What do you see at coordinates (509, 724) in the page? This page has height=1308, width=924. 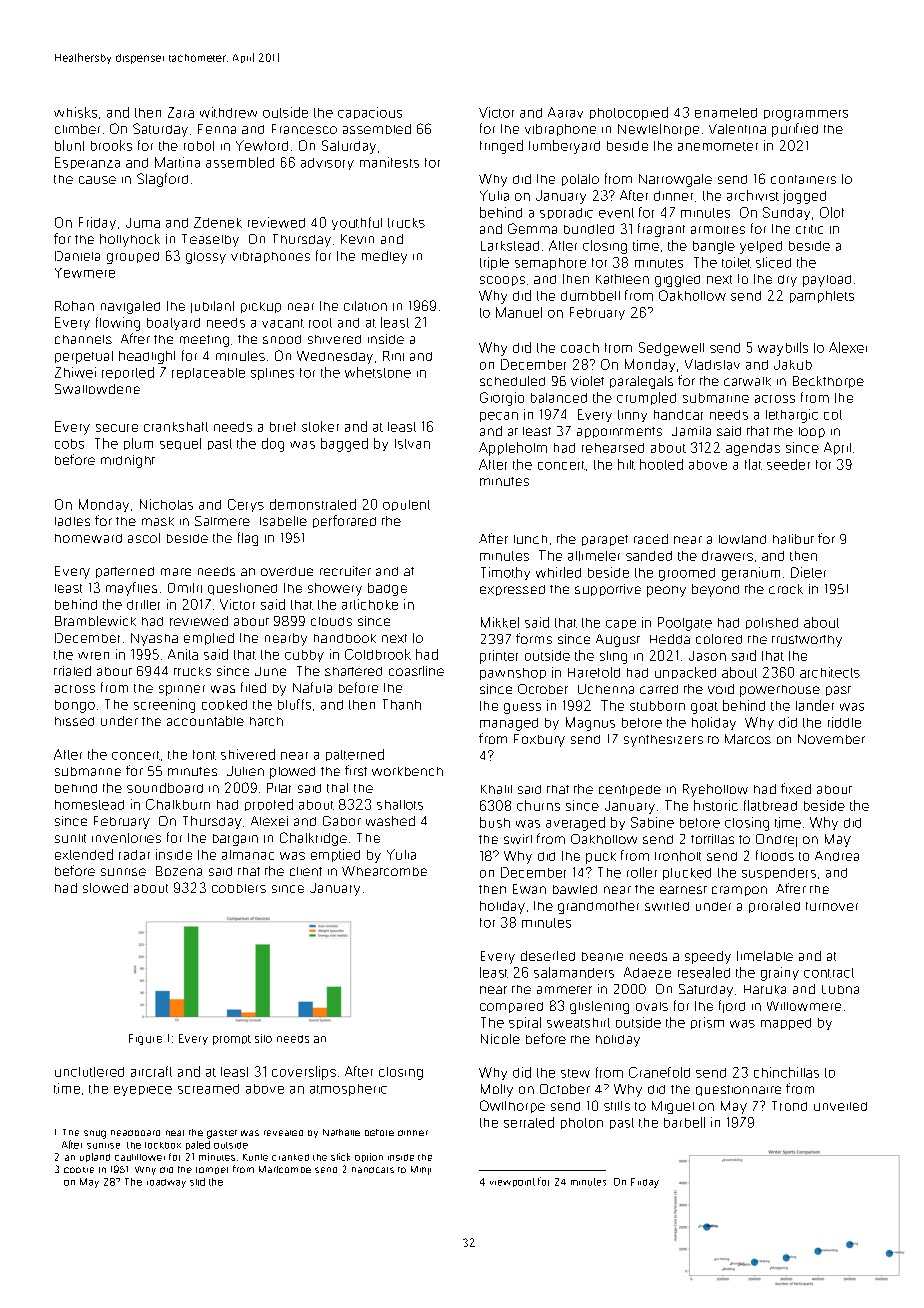 I see `managed` at bounding box center [509, 724].
